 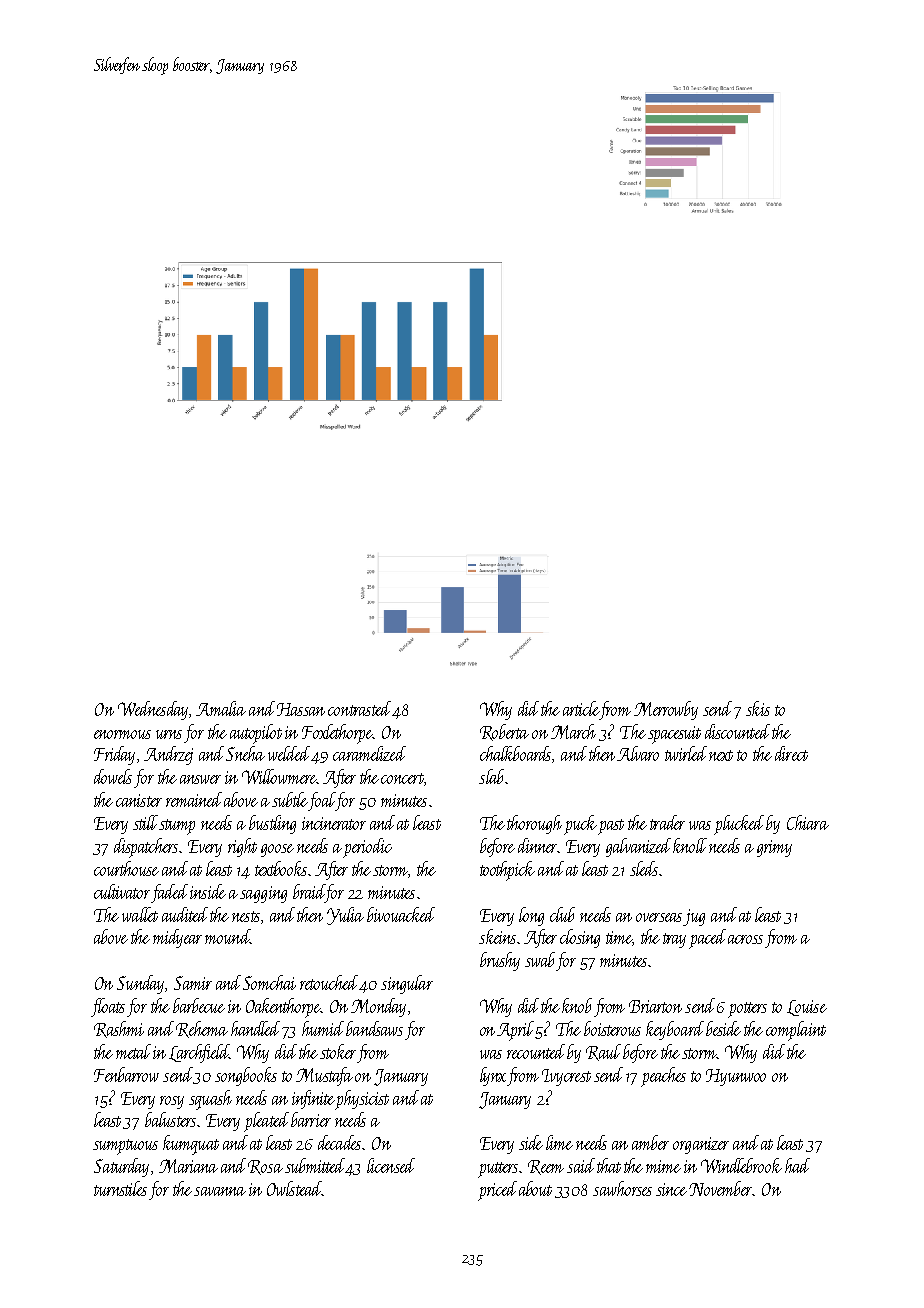 What do you see at coordinates (603, 1052) in the screenshot?
I see `Raul` at bounding box center [603, 1052].
